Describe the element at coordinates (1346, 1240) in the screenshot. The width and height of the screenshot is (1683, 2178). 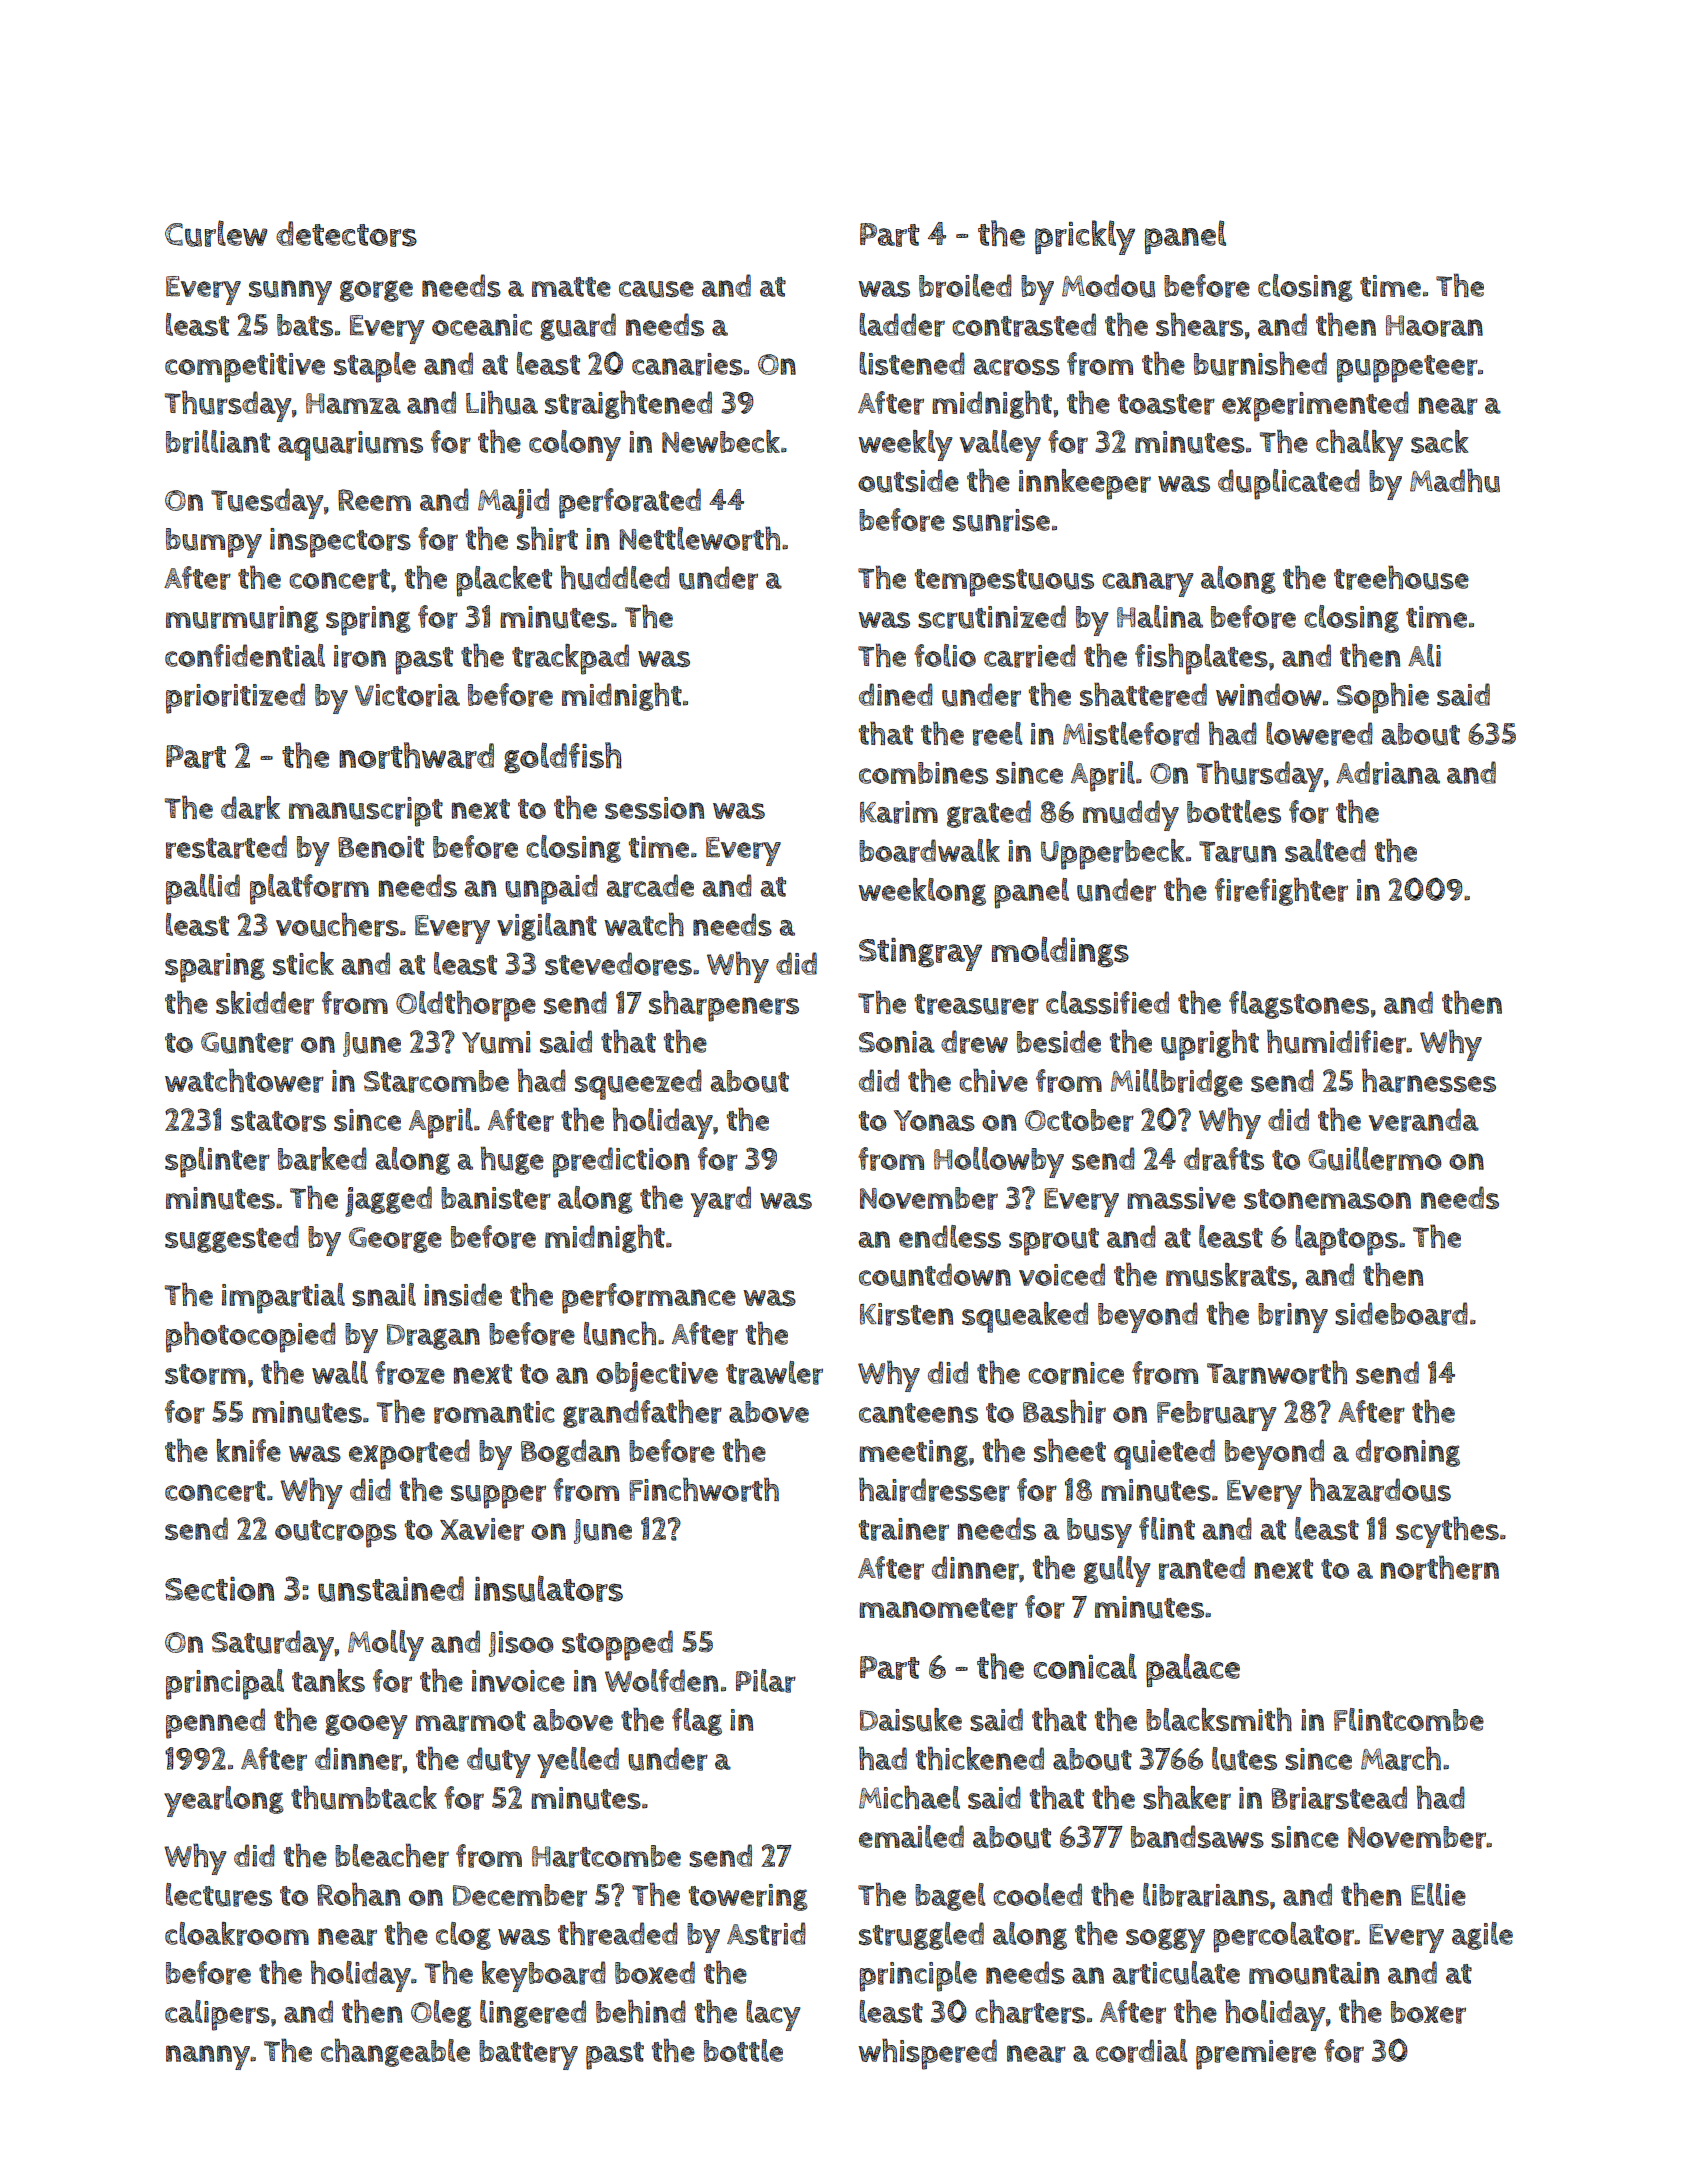
I see `laptops` at that location.
